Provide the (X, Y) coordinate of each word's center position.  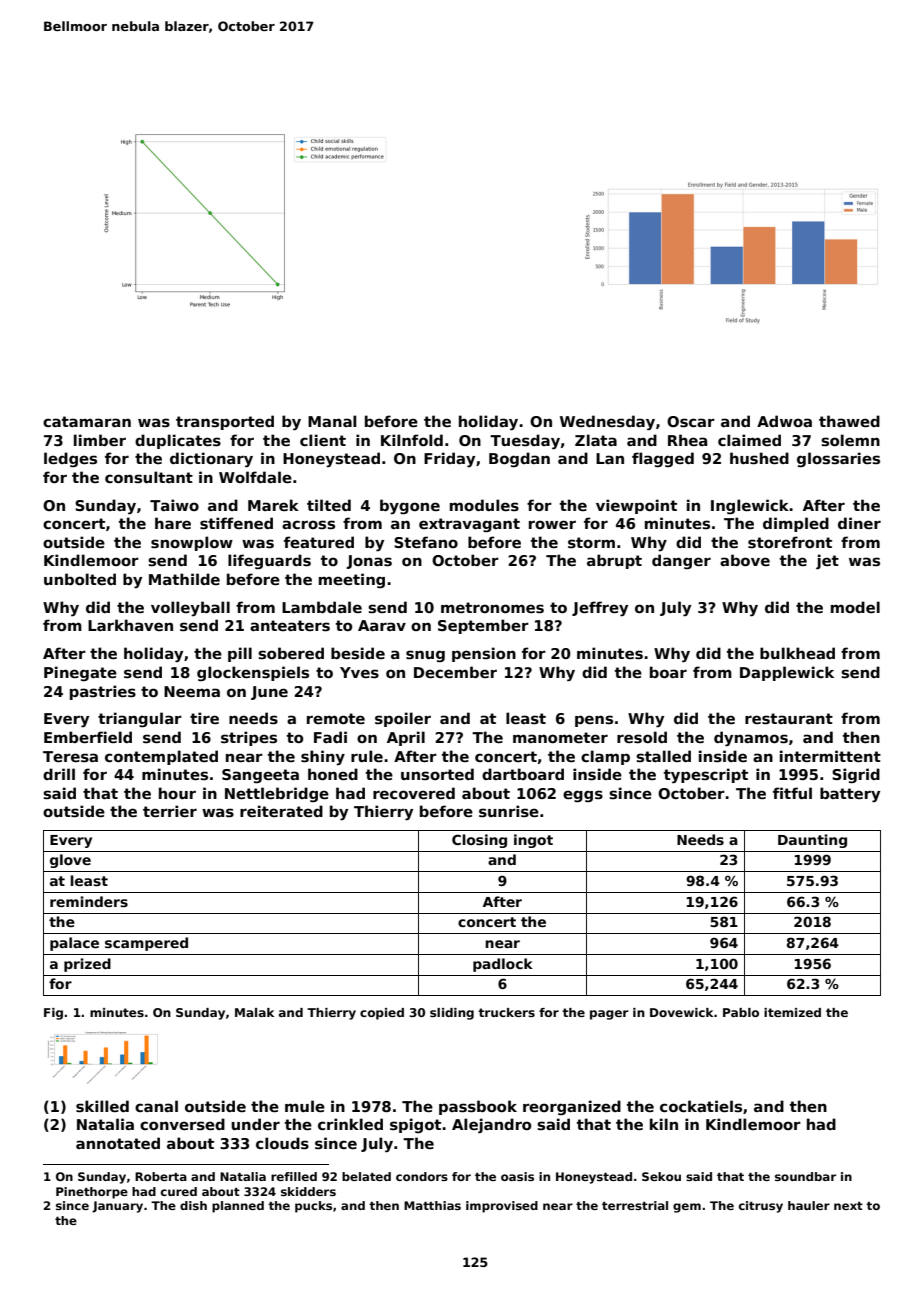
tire (204, 718)
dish (193, 1205)
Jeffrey (600, 609)
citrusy (761, 1207)
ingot (533, 841)
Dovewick (681, 1012)
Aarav (382, 625)
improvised (502, 1207)
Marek (273, 505)
